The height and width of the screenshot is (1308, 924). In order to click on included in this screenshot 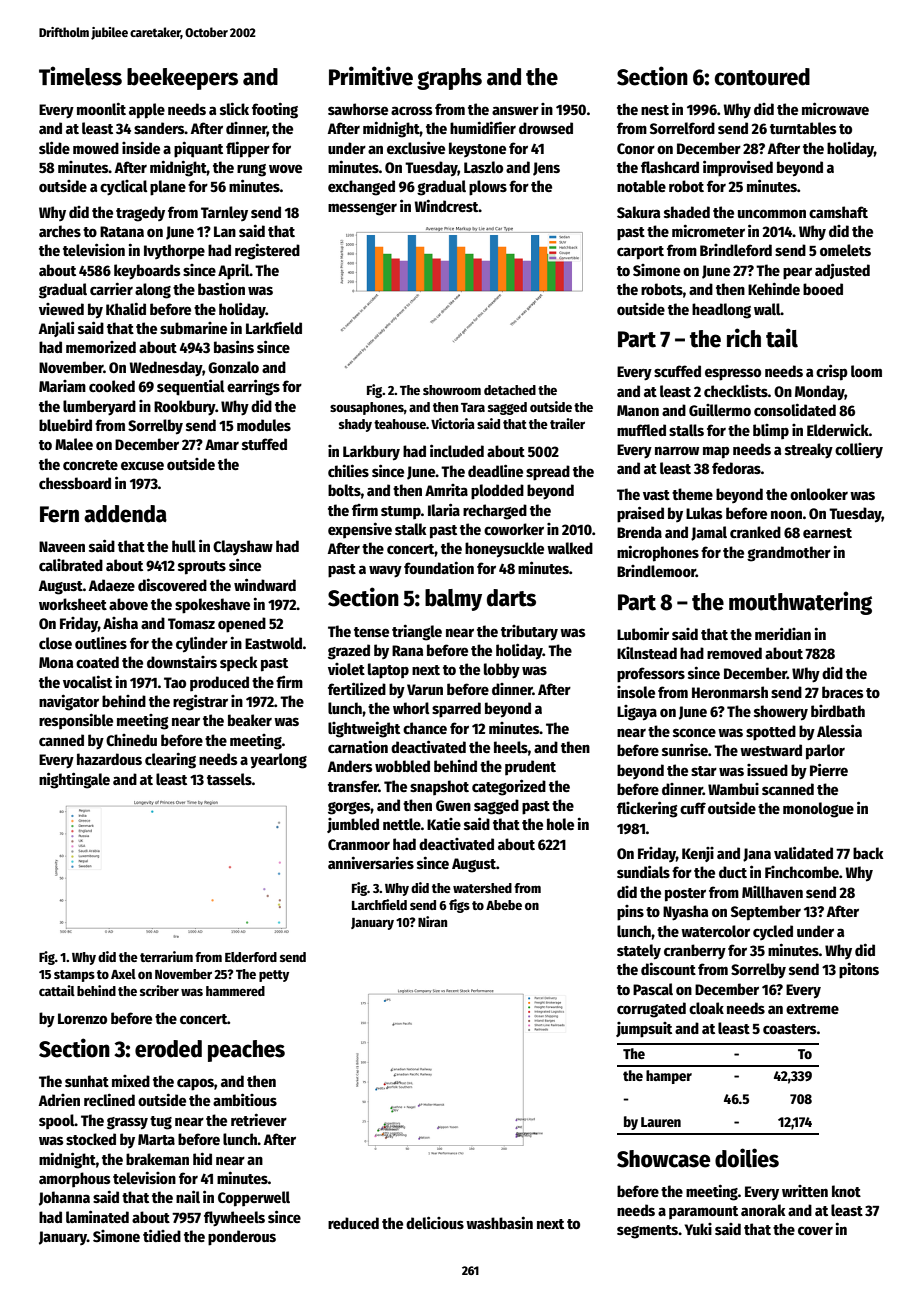, I will do `click(457, 450)`.
